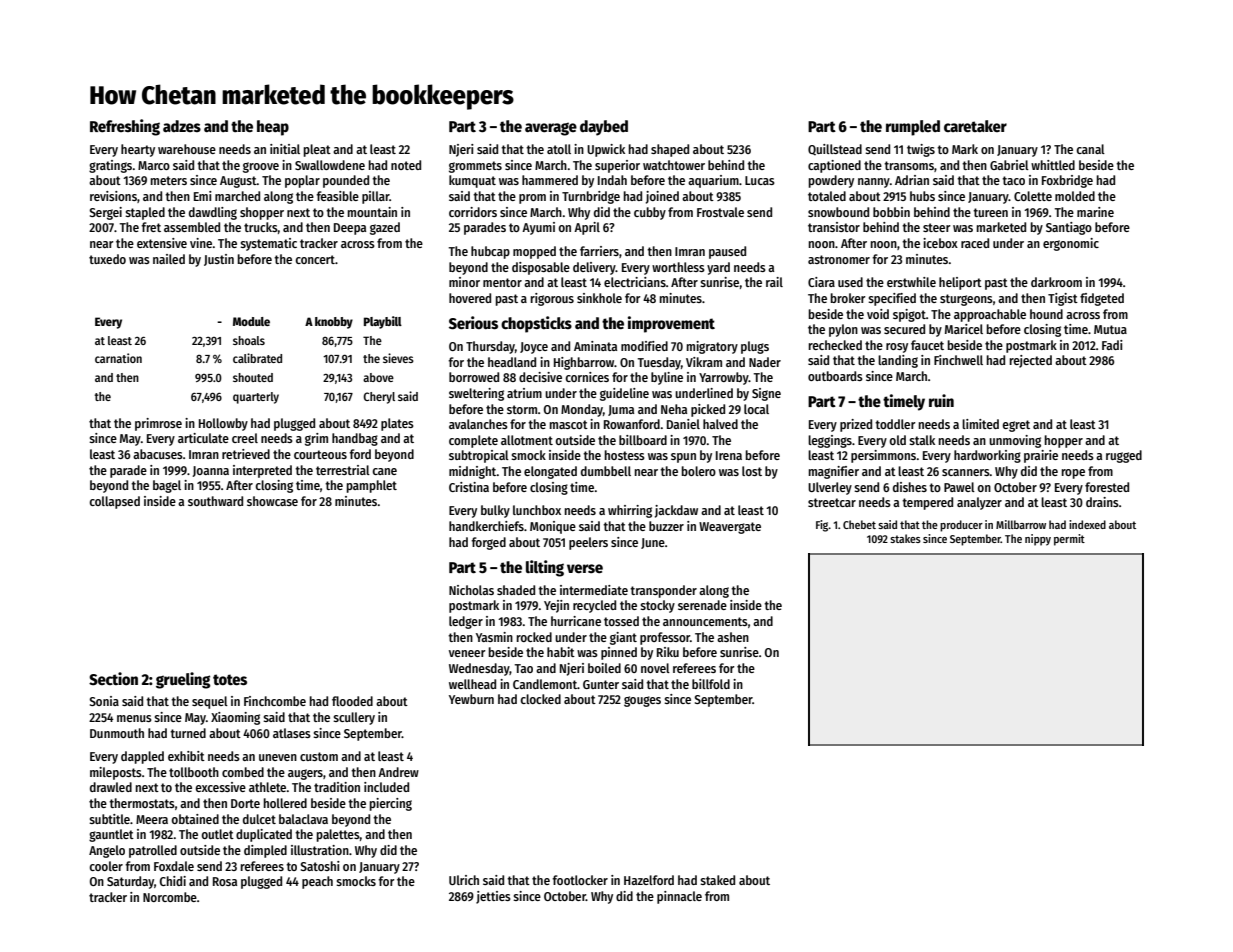  What do you see at coordinates (317, 882) in the screenshot?
I see `peach` at bounding box center [317, 882].
